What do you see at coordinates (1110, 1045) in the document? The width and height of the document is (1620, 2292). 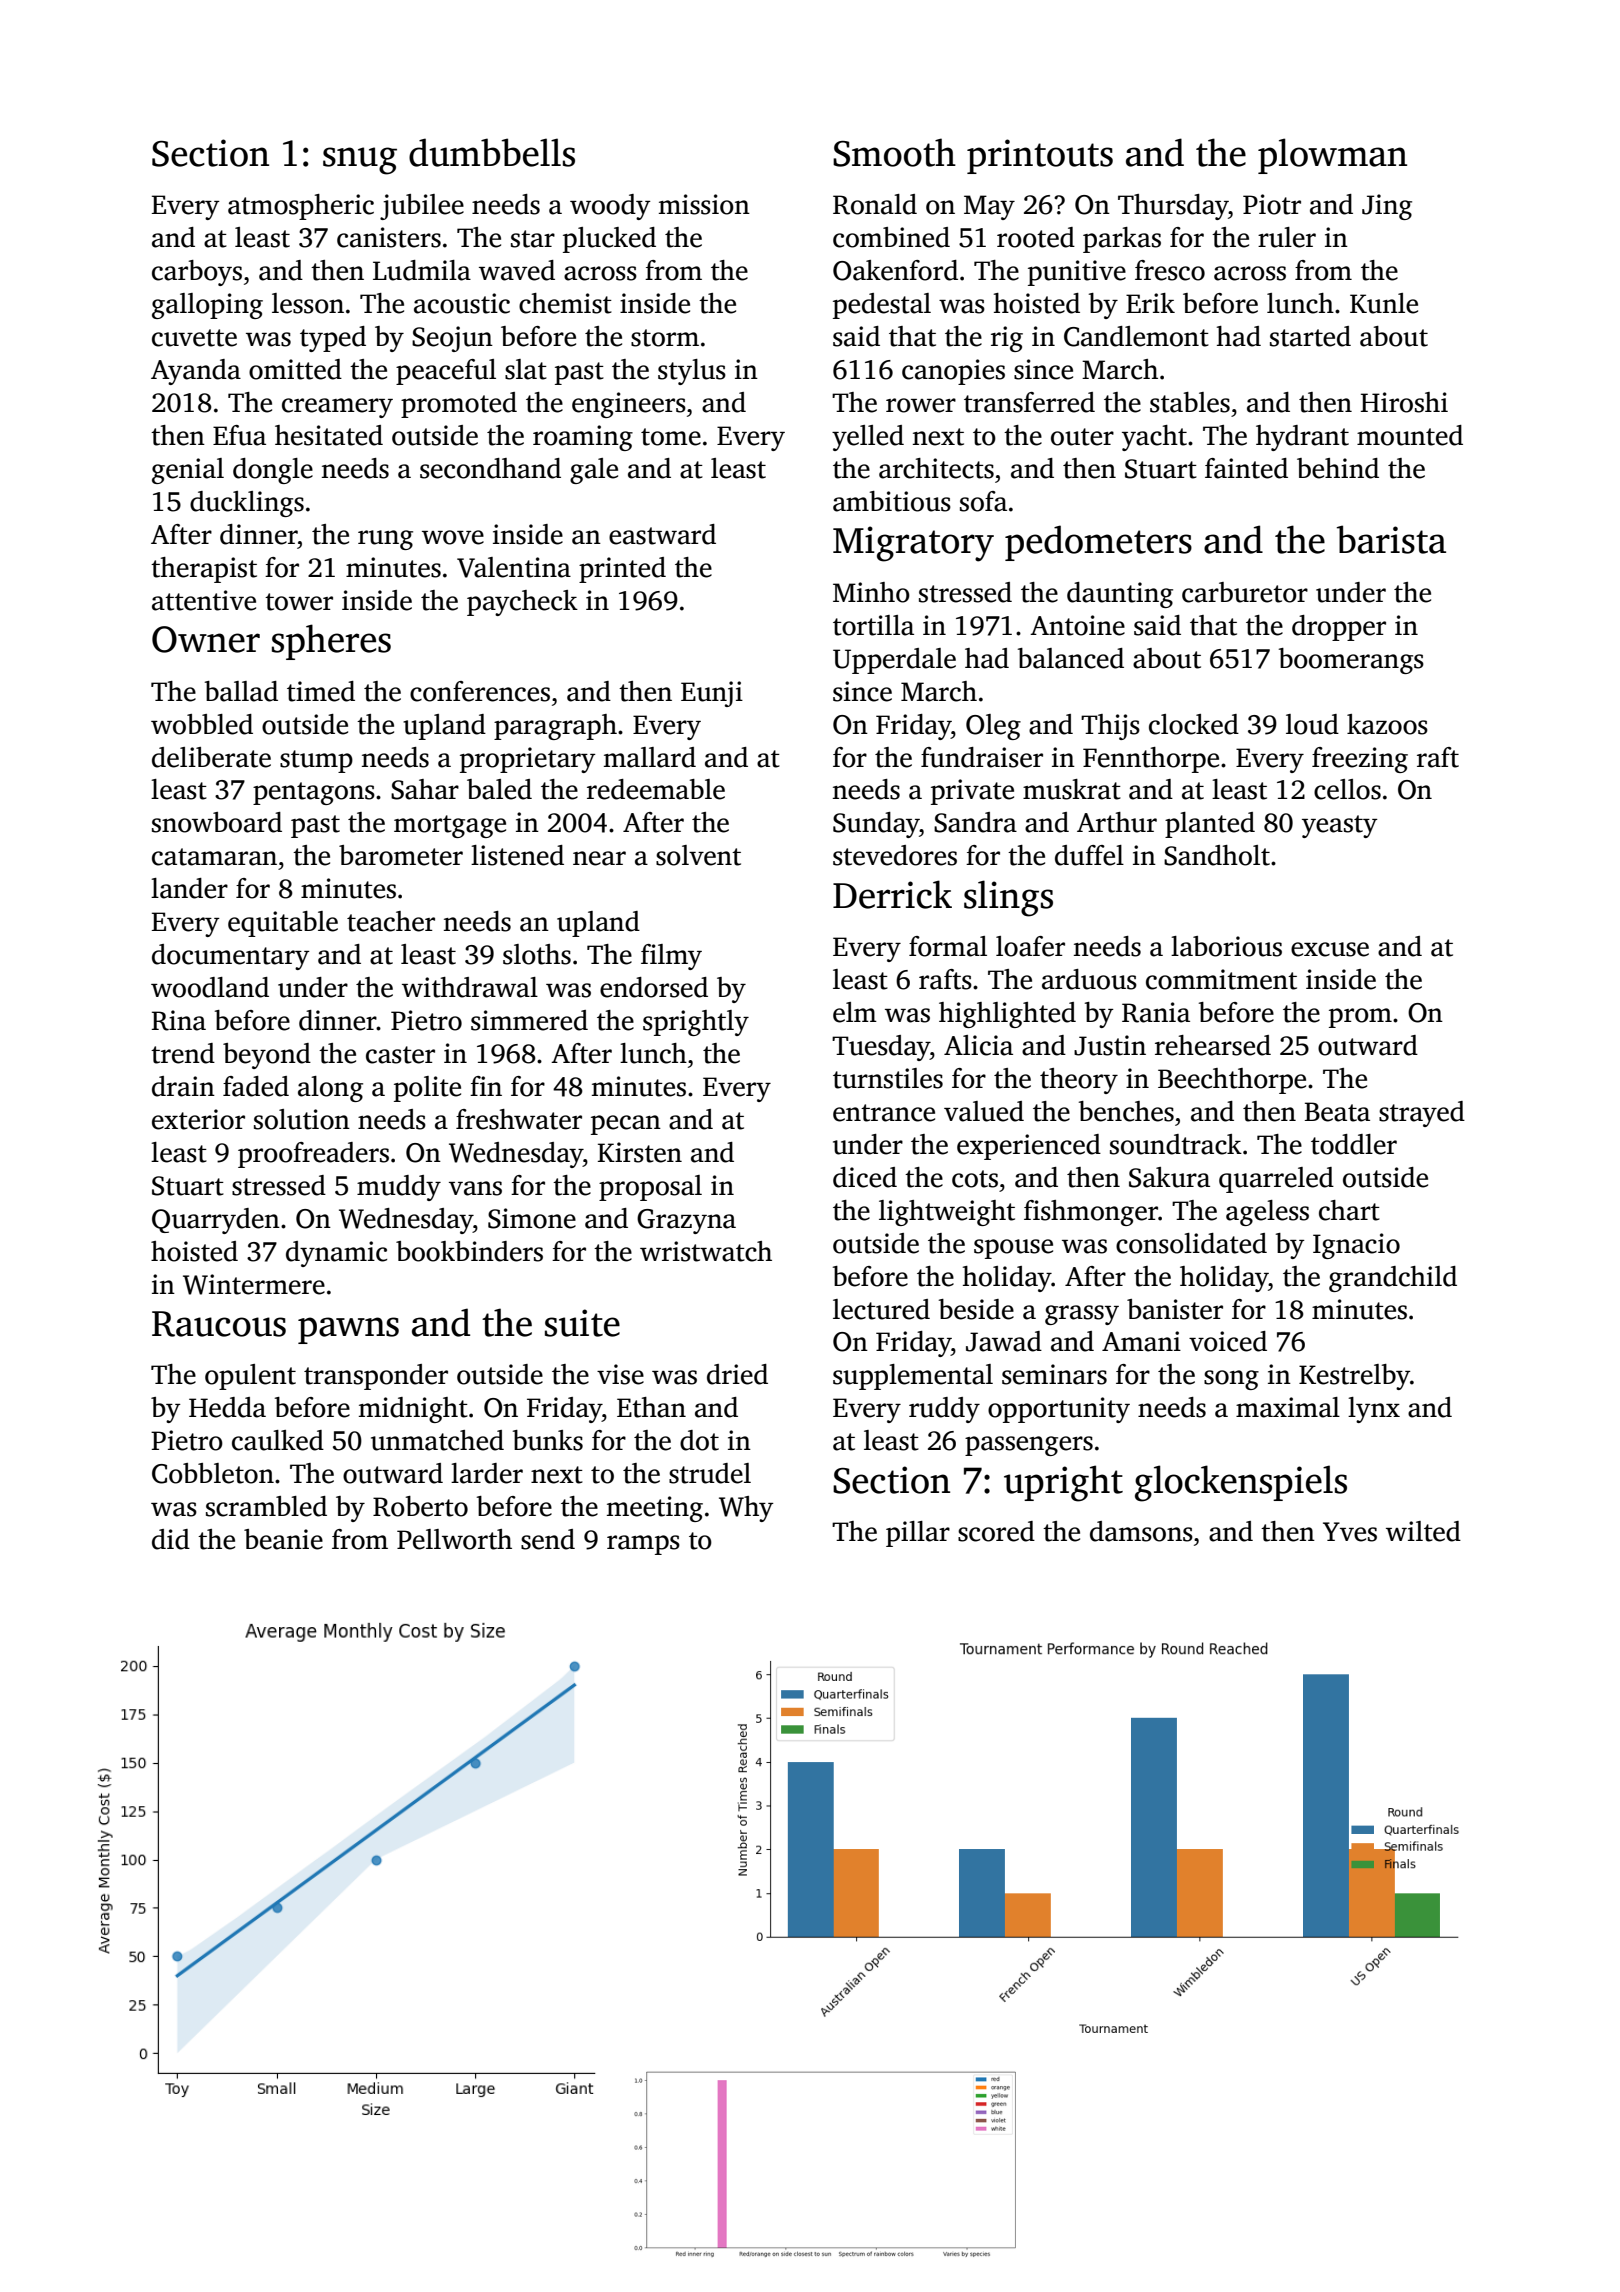 I see `Justin` at bounding box center [1110, 1045].
